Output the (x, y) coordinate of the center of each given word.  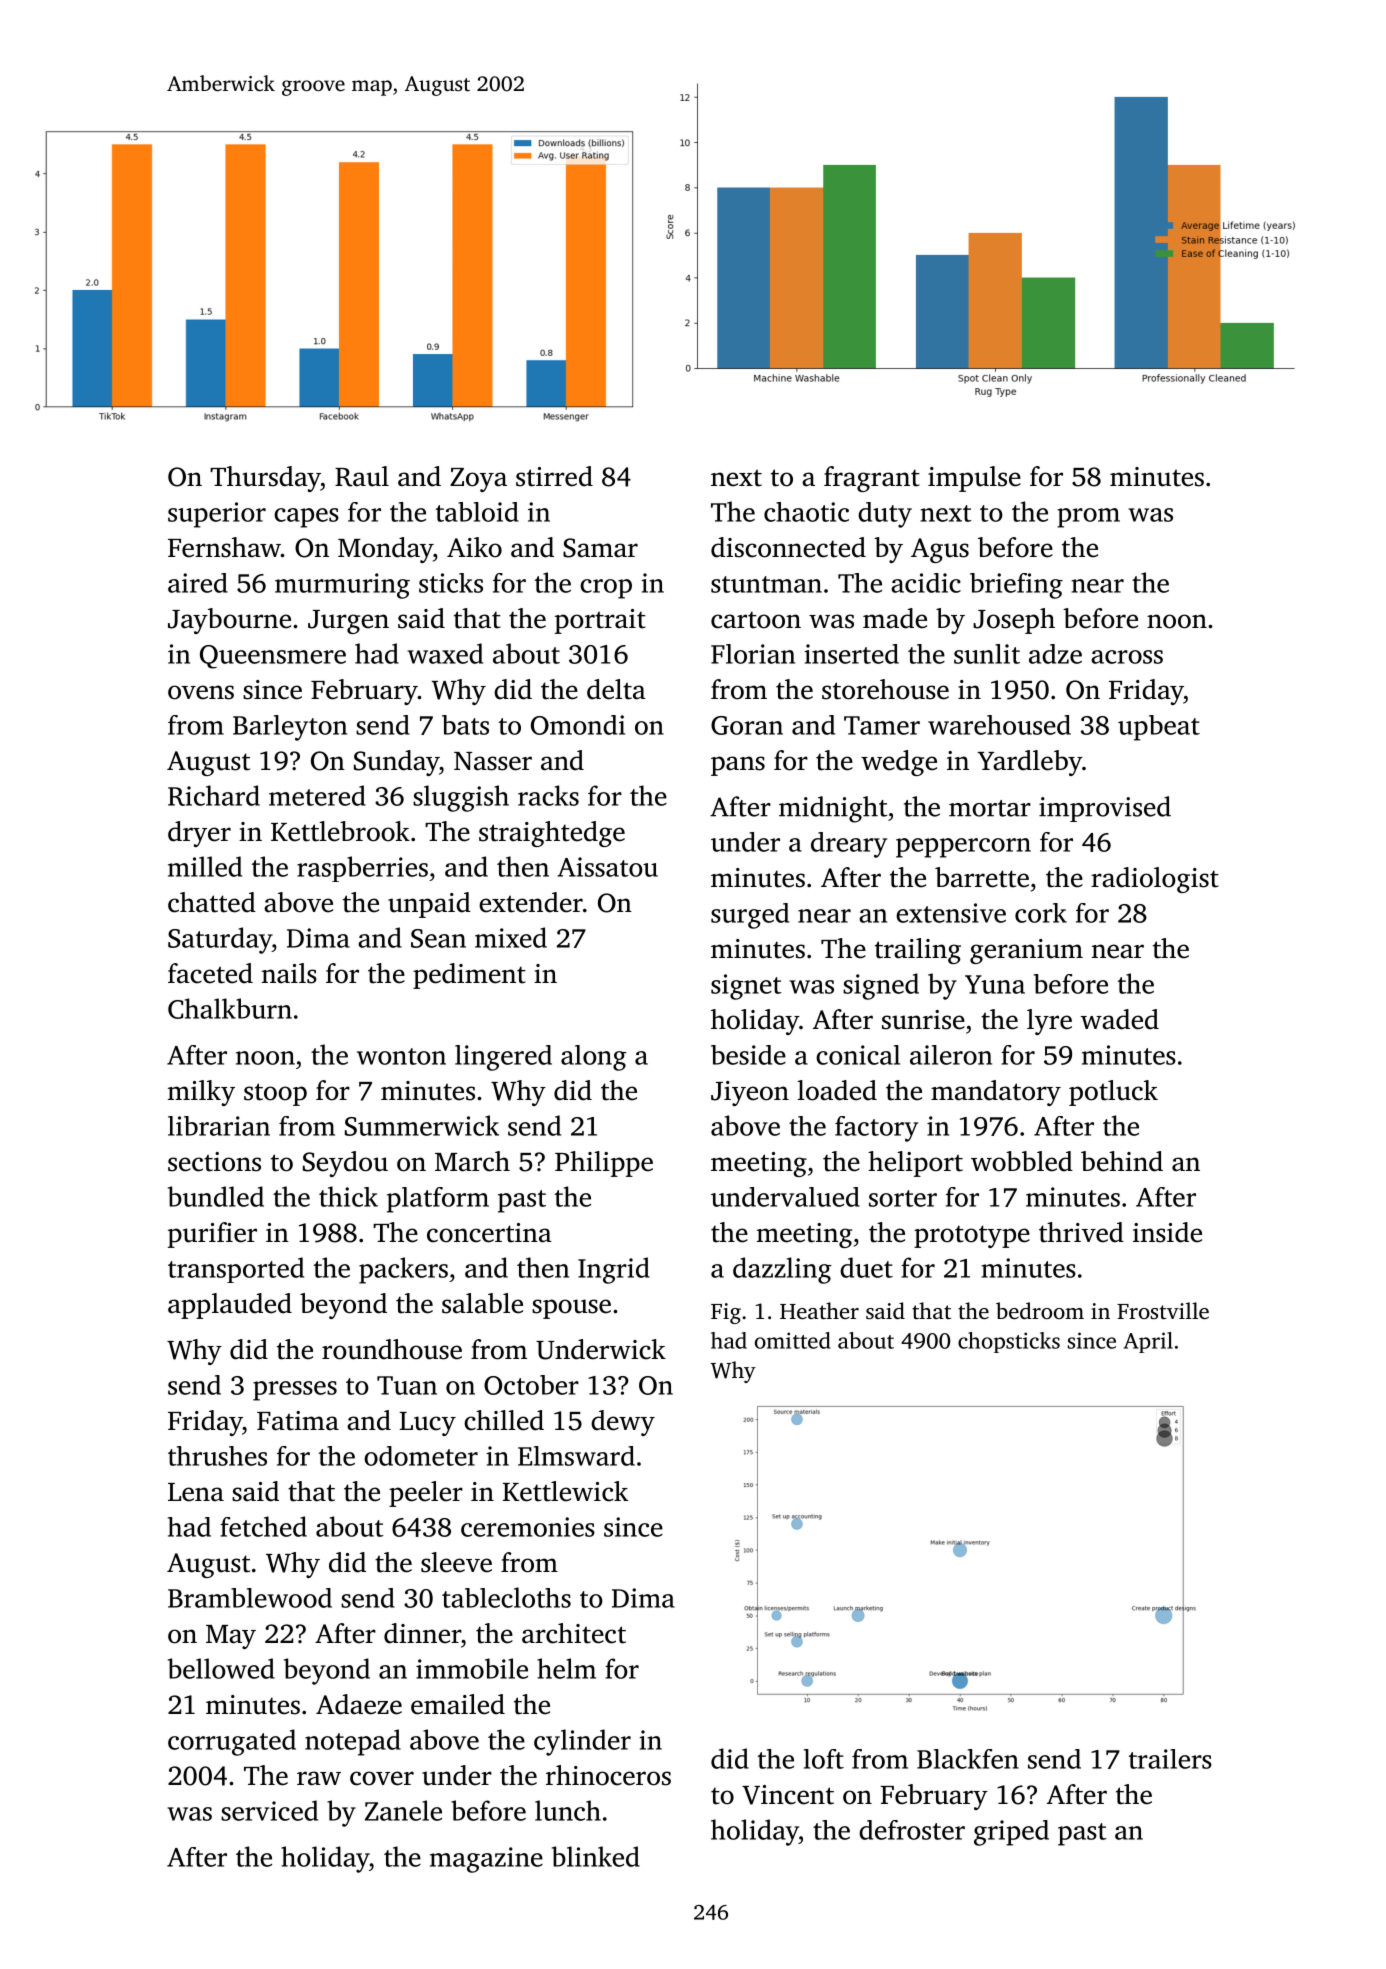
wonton (401, 1056)
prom (1088, 518)
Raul (362, 476)
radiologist (1155, 880)
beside (748, 1055)
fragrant (872, 479)
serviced (269, 1810)
